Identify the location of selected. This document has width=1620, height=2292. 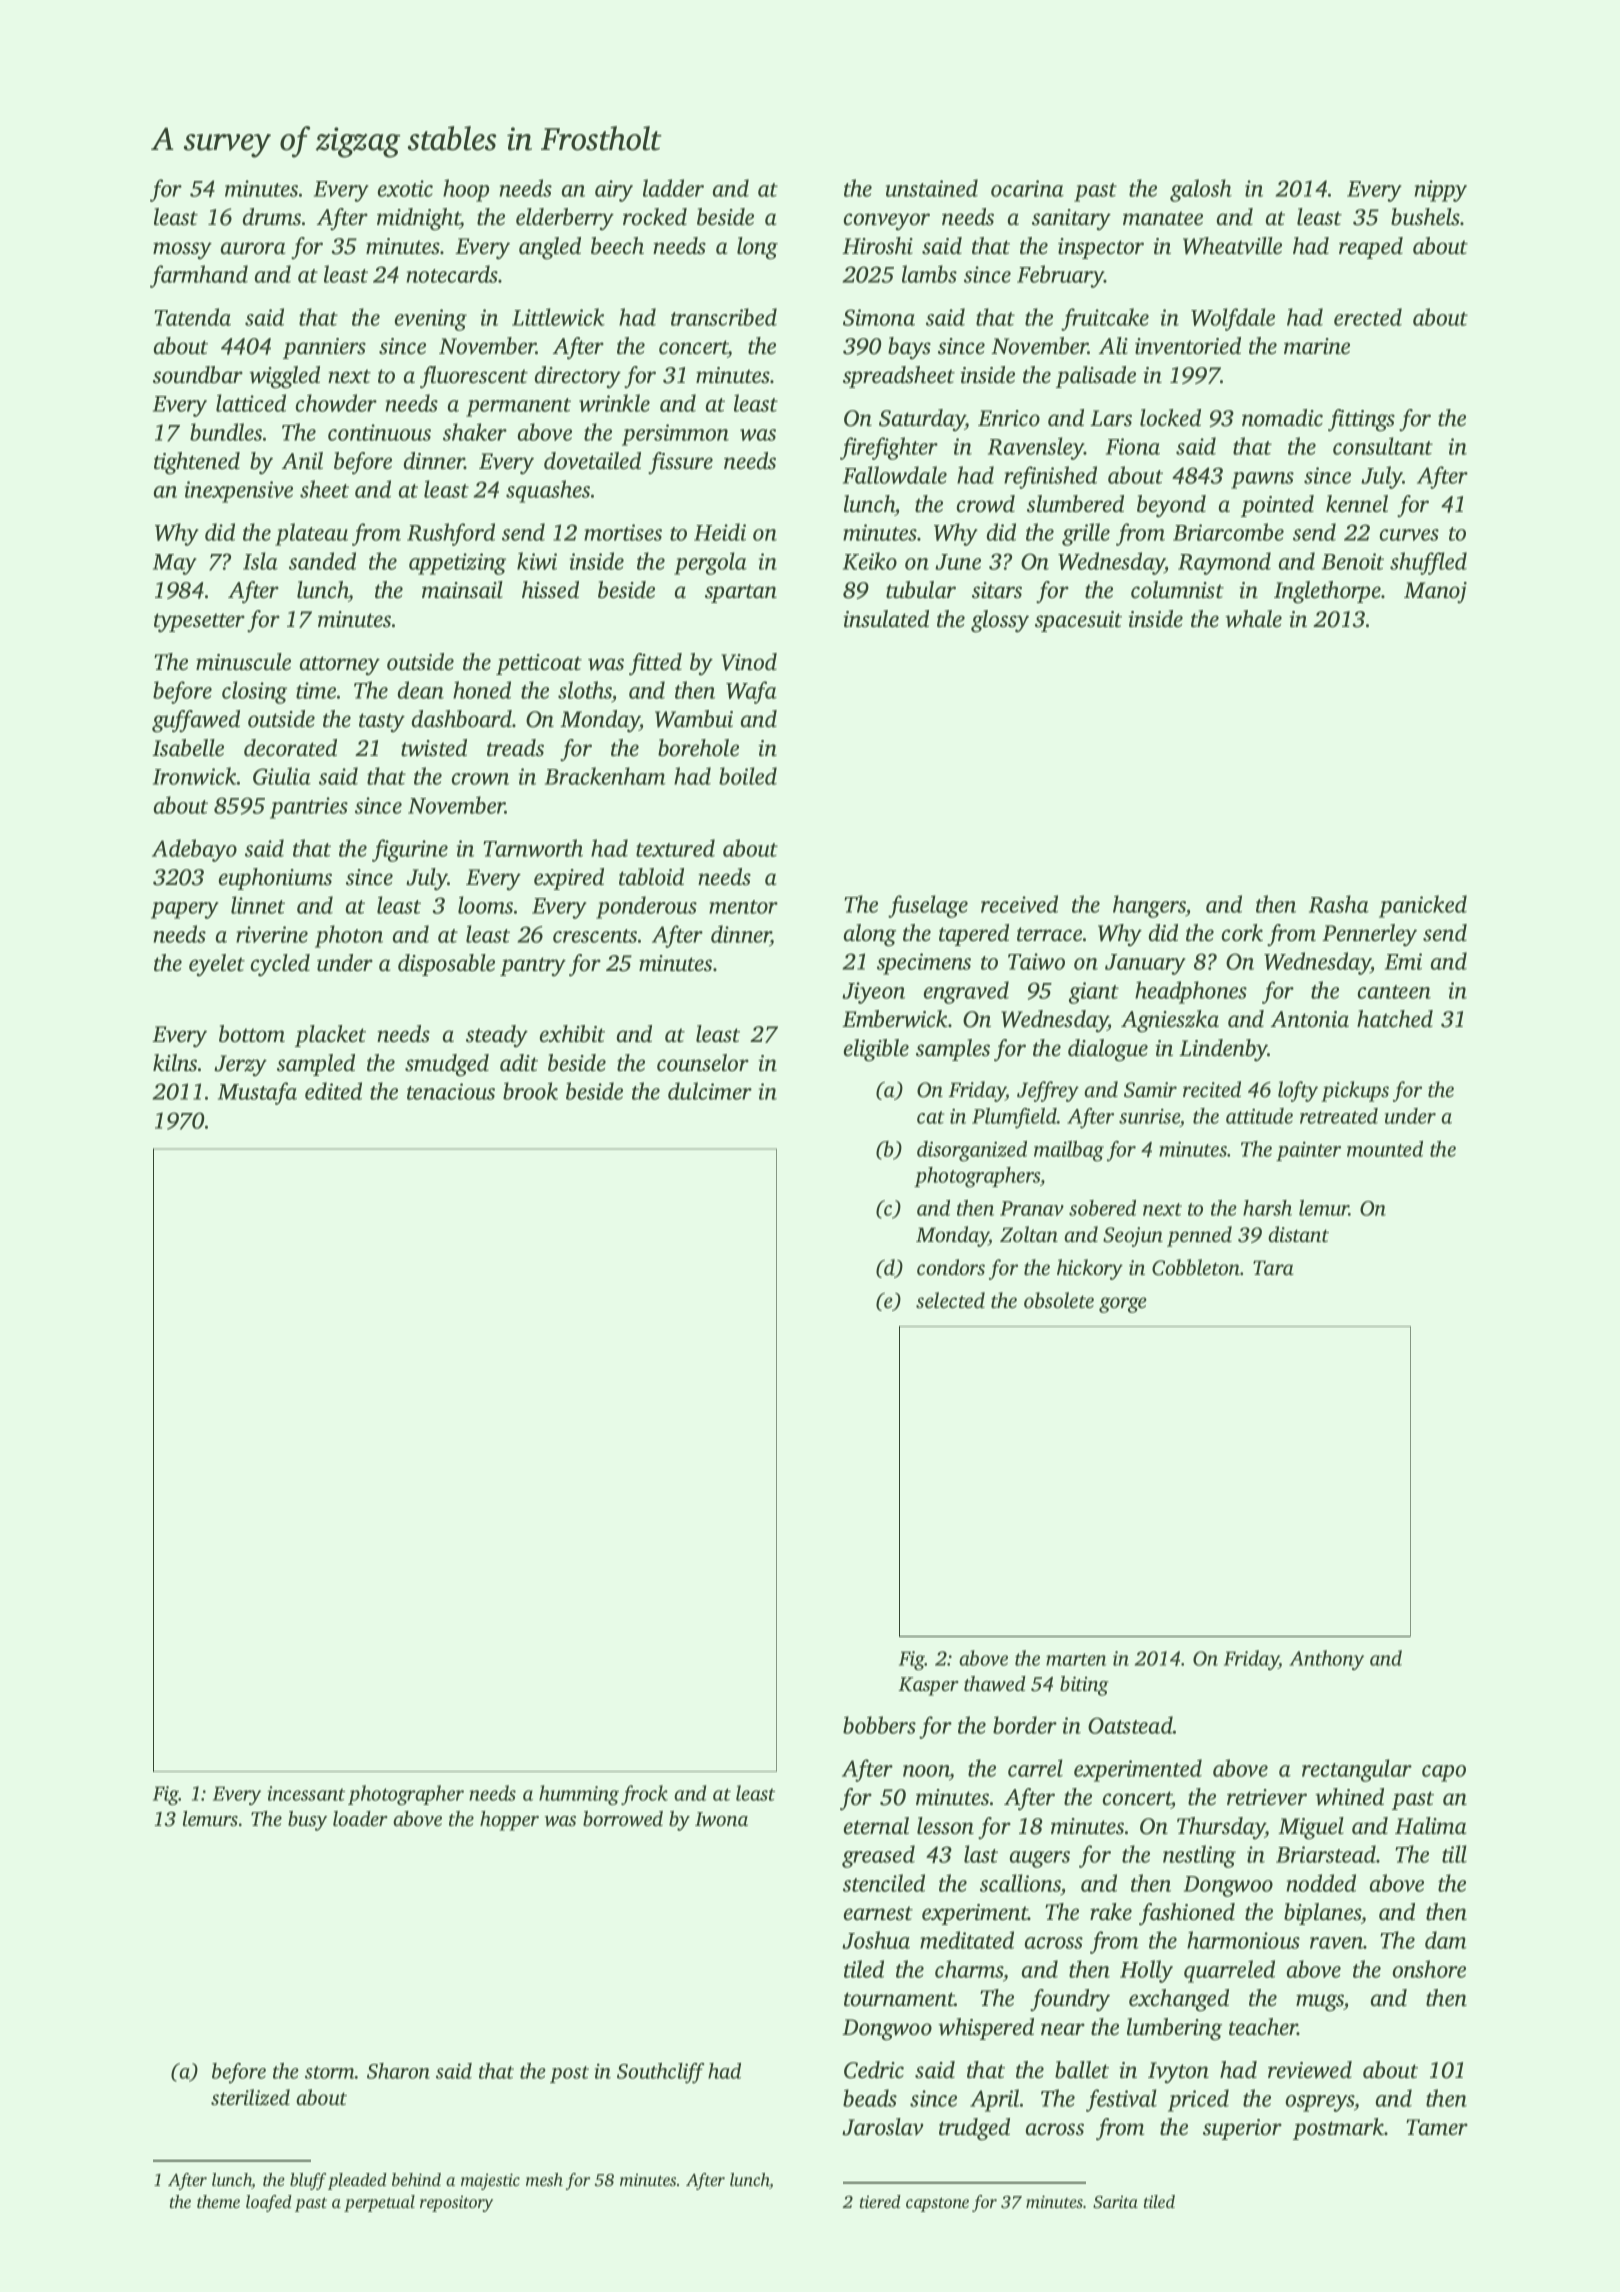
(950, 1300).
